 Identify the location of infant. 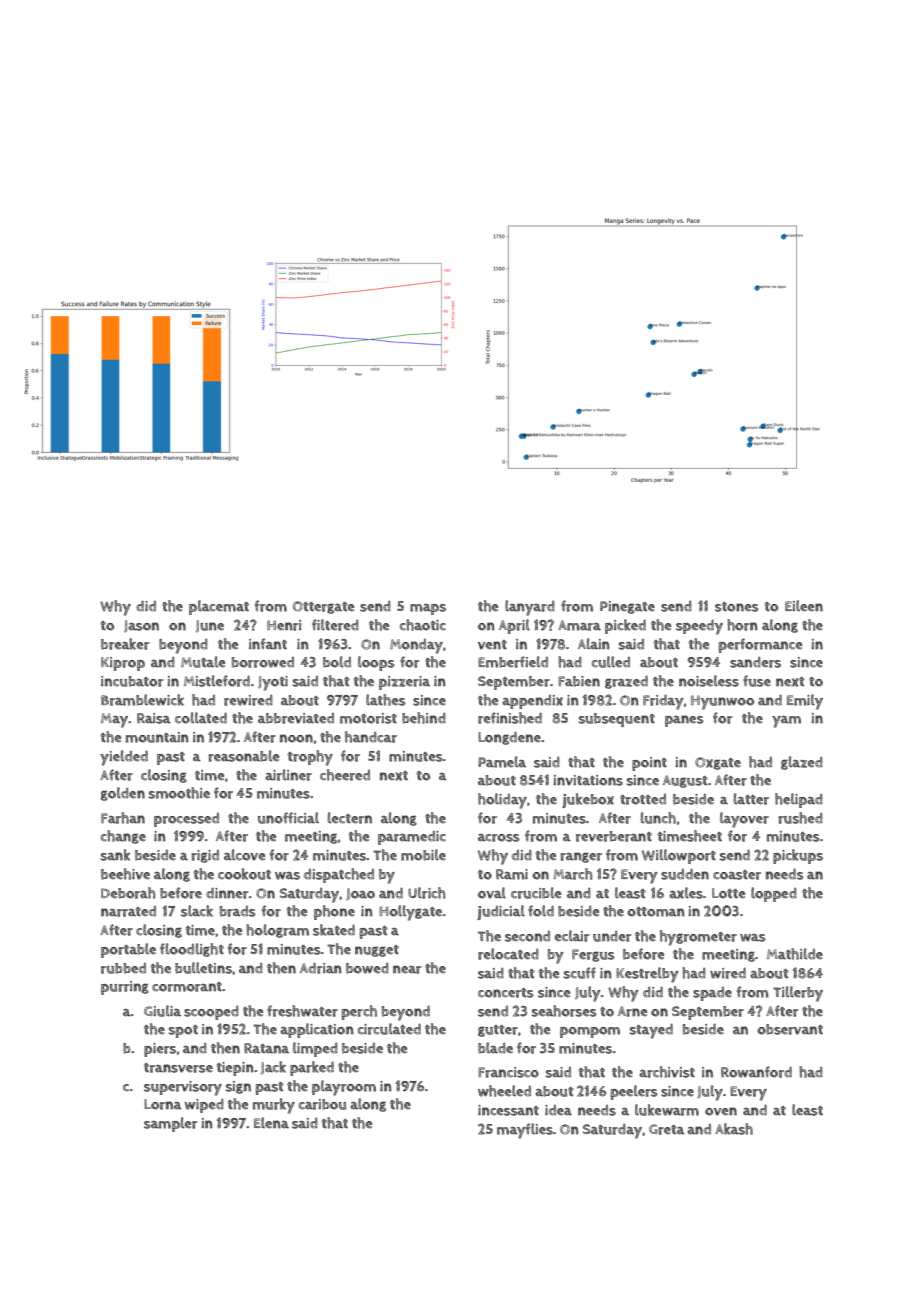
(268, 644).
